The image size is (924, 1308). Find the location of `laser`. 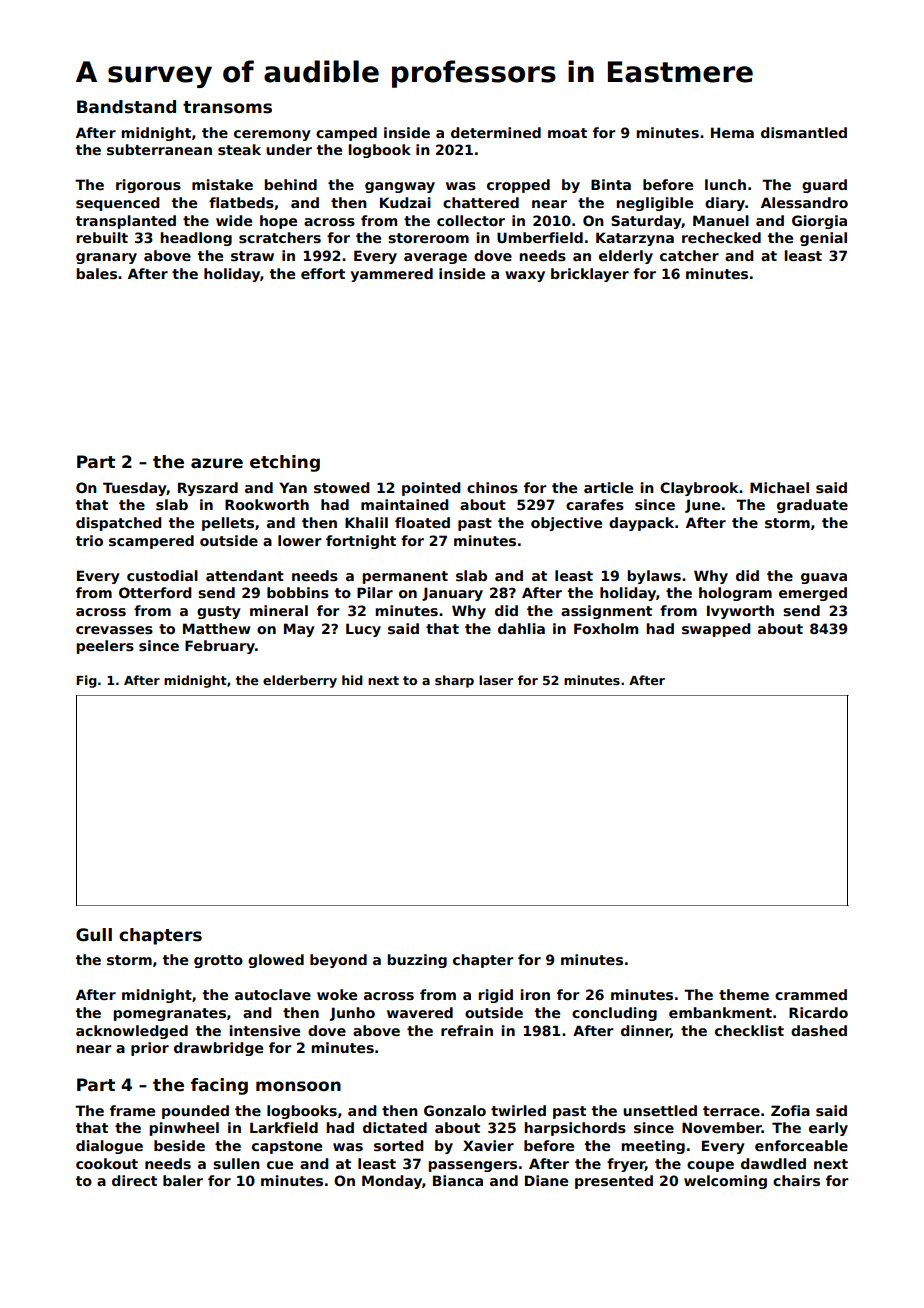

laser is located at coordinates (496, 680).
